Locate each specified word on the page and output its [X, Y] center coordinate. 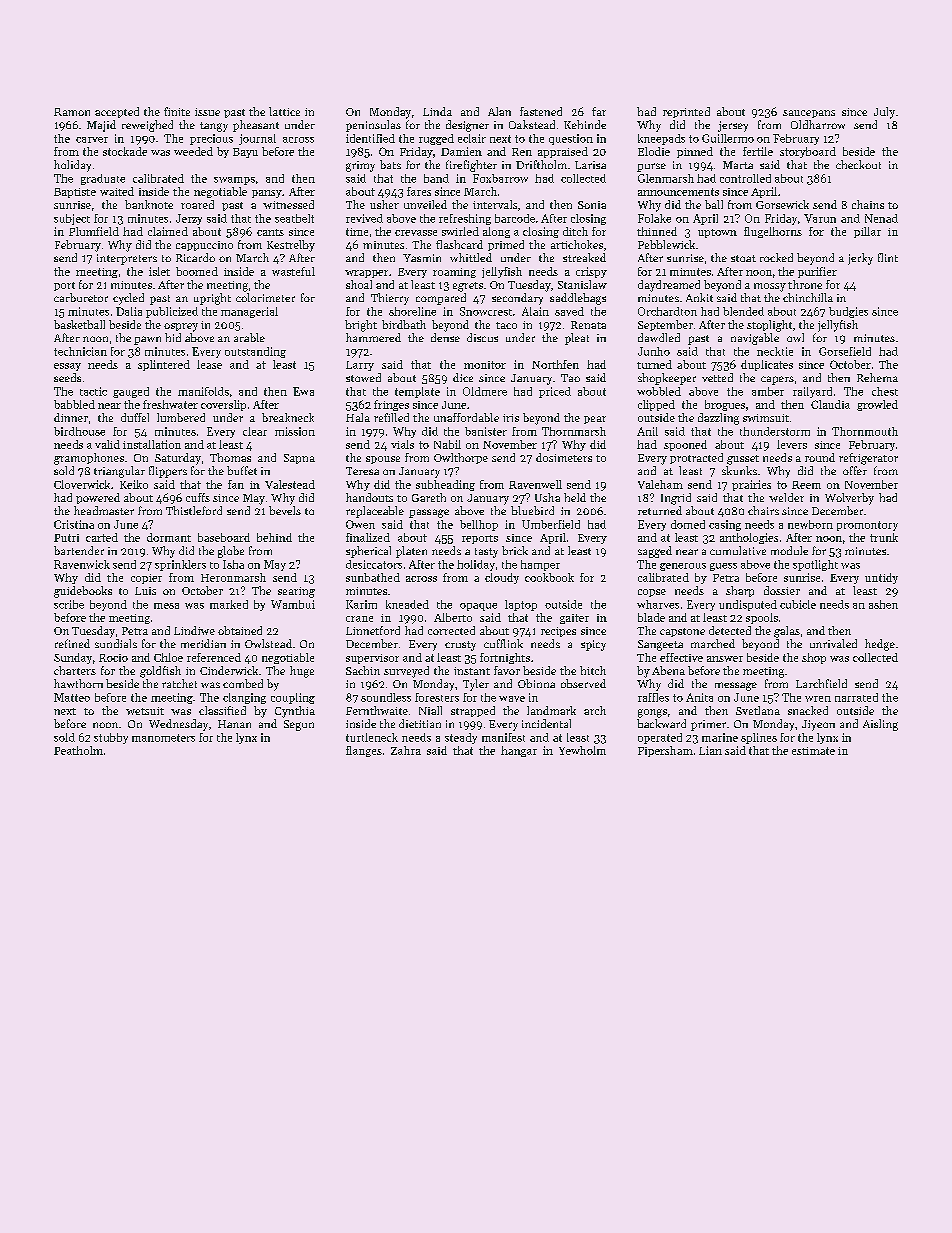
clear [255, 431]
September [665, 325]
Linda [437, 111]
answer [725, 659]
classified [222, 710]
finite [177, 111]
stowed [363, 377]
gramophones [89, 459]
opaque [478, 607]
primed [506, 245]
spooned [685, 445]
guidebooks [83, 592]
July [884, 113]
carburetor [81, 297]
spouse [383, 460]
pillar [867, 232]
